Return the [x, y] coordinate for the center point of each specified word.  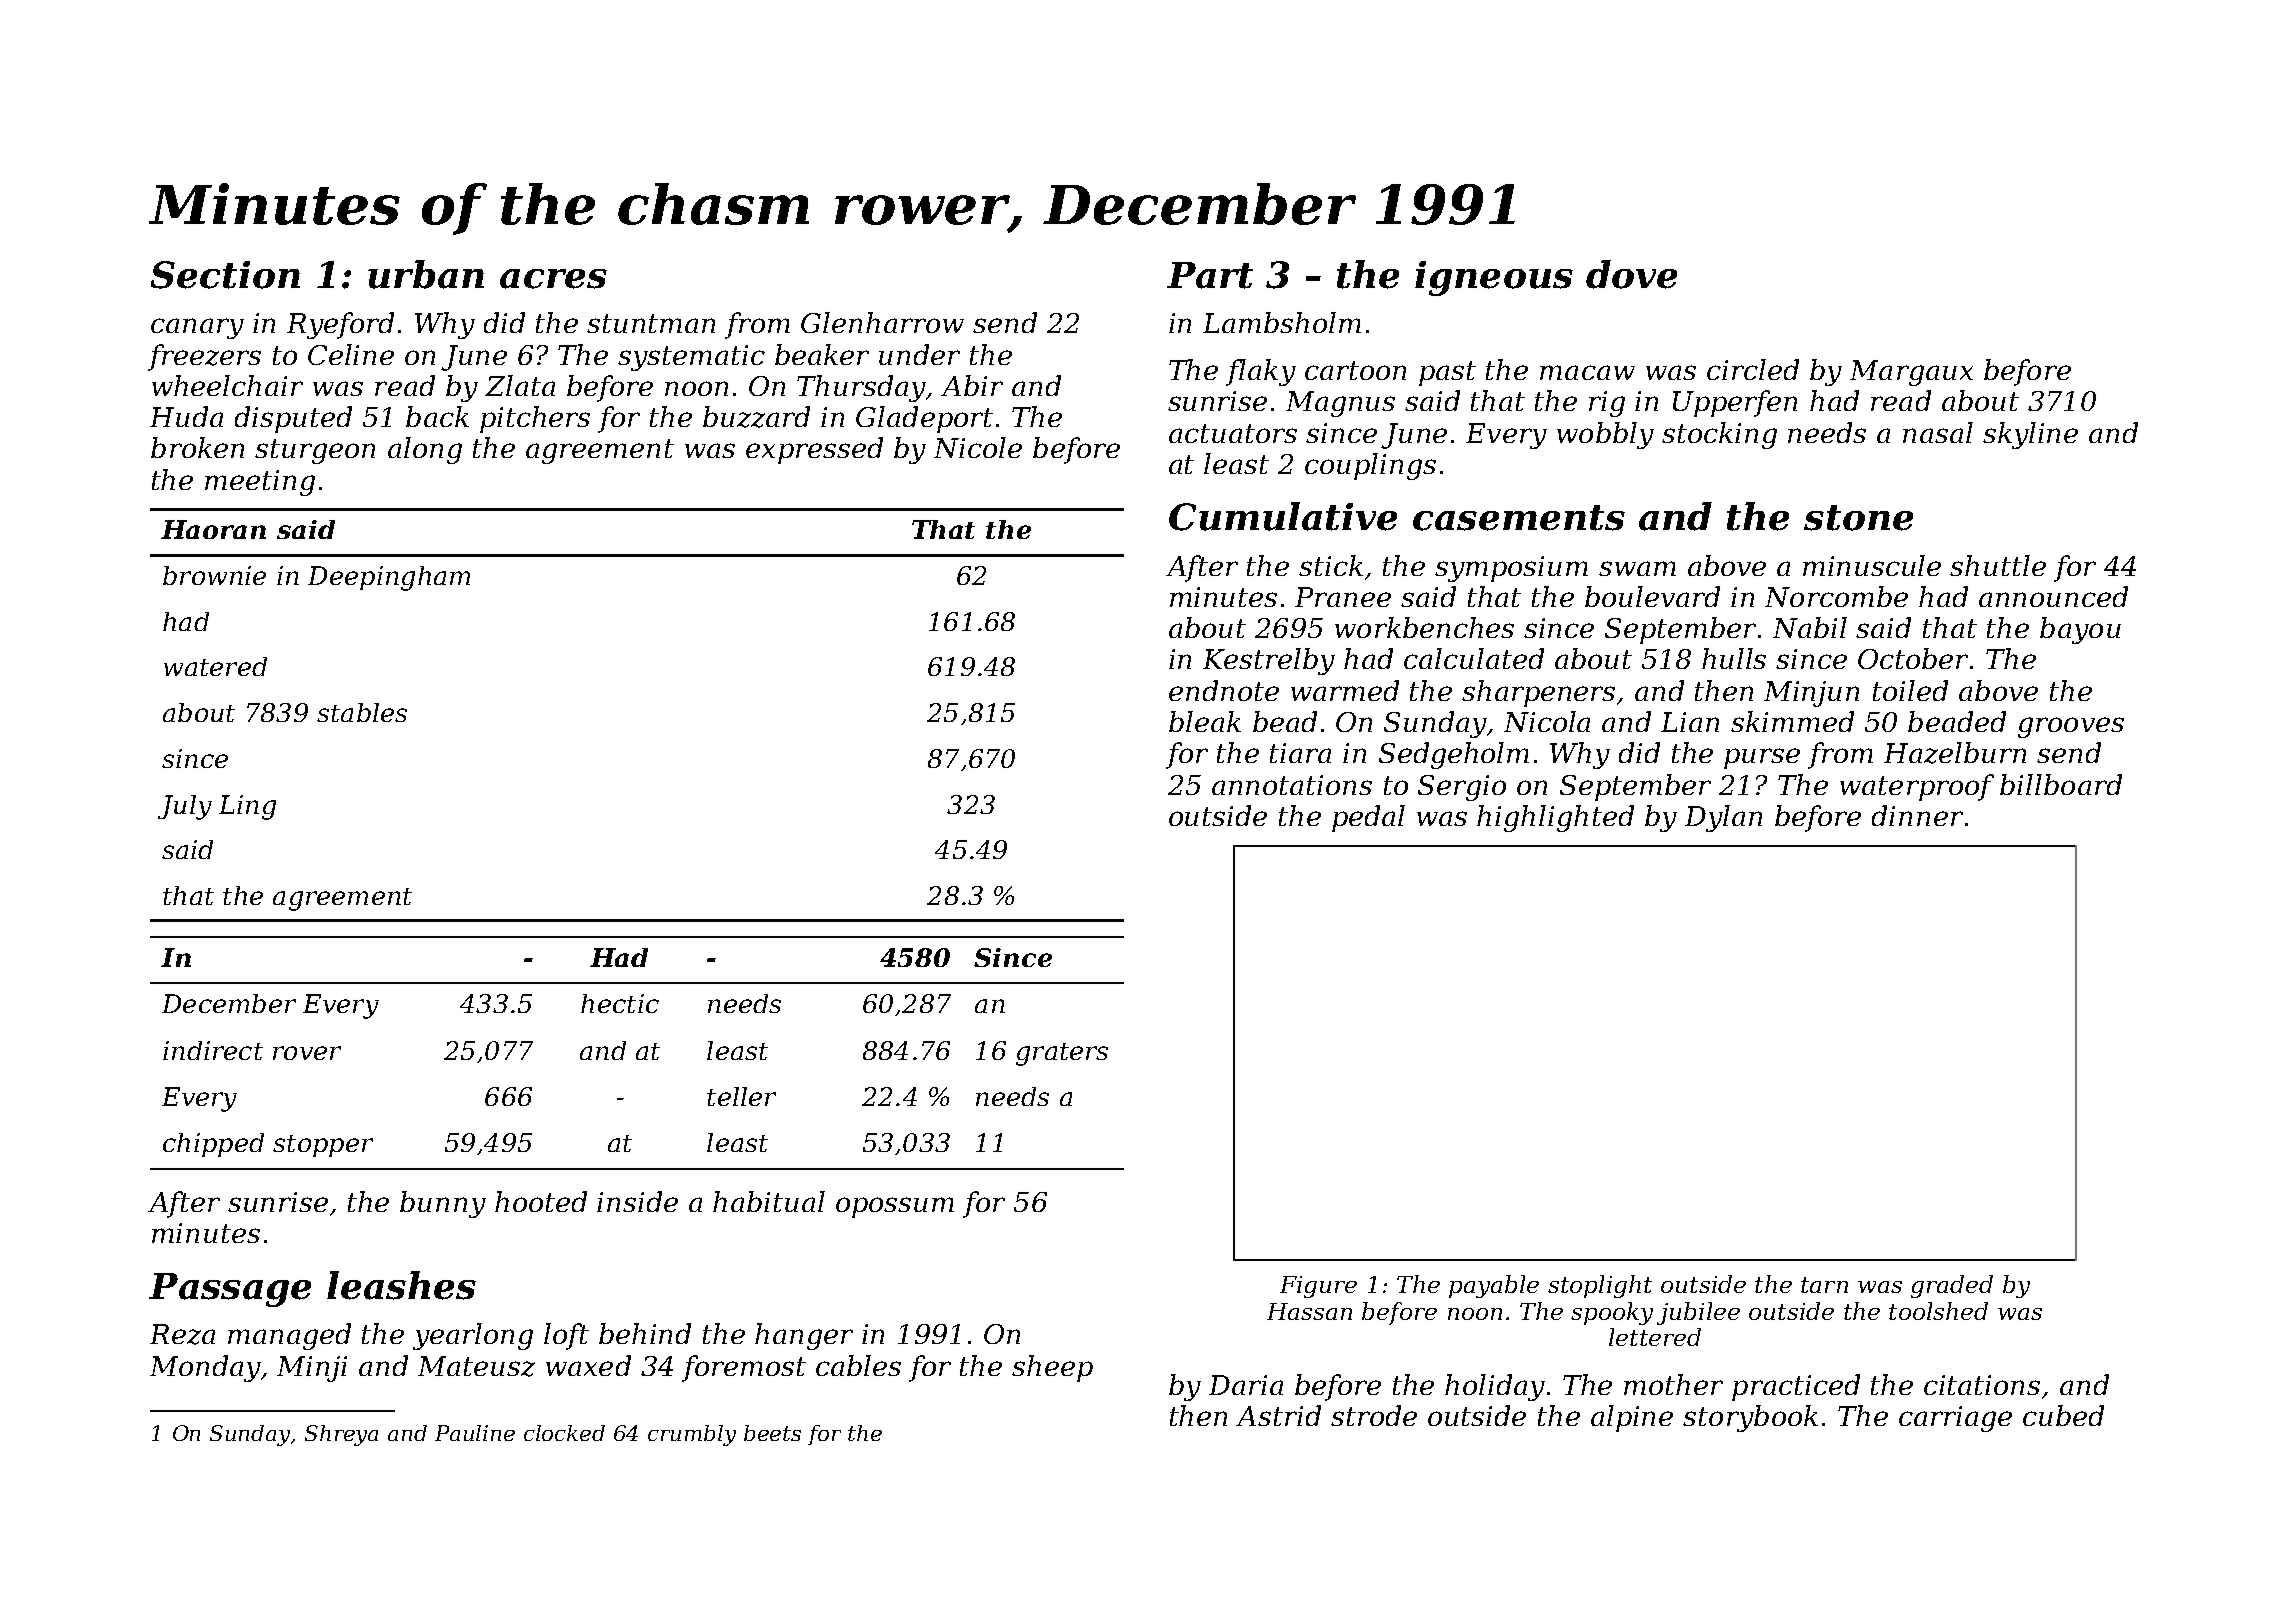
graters [1062, 1054]
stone [1858, 518]
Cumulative [1283, 516]
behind [645, 1333]
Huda [186, 416]
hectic [620, 1003]
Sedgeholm [1454, 755]
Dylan [1723, 818]
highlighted [1555, 818]
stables [362, 712]
